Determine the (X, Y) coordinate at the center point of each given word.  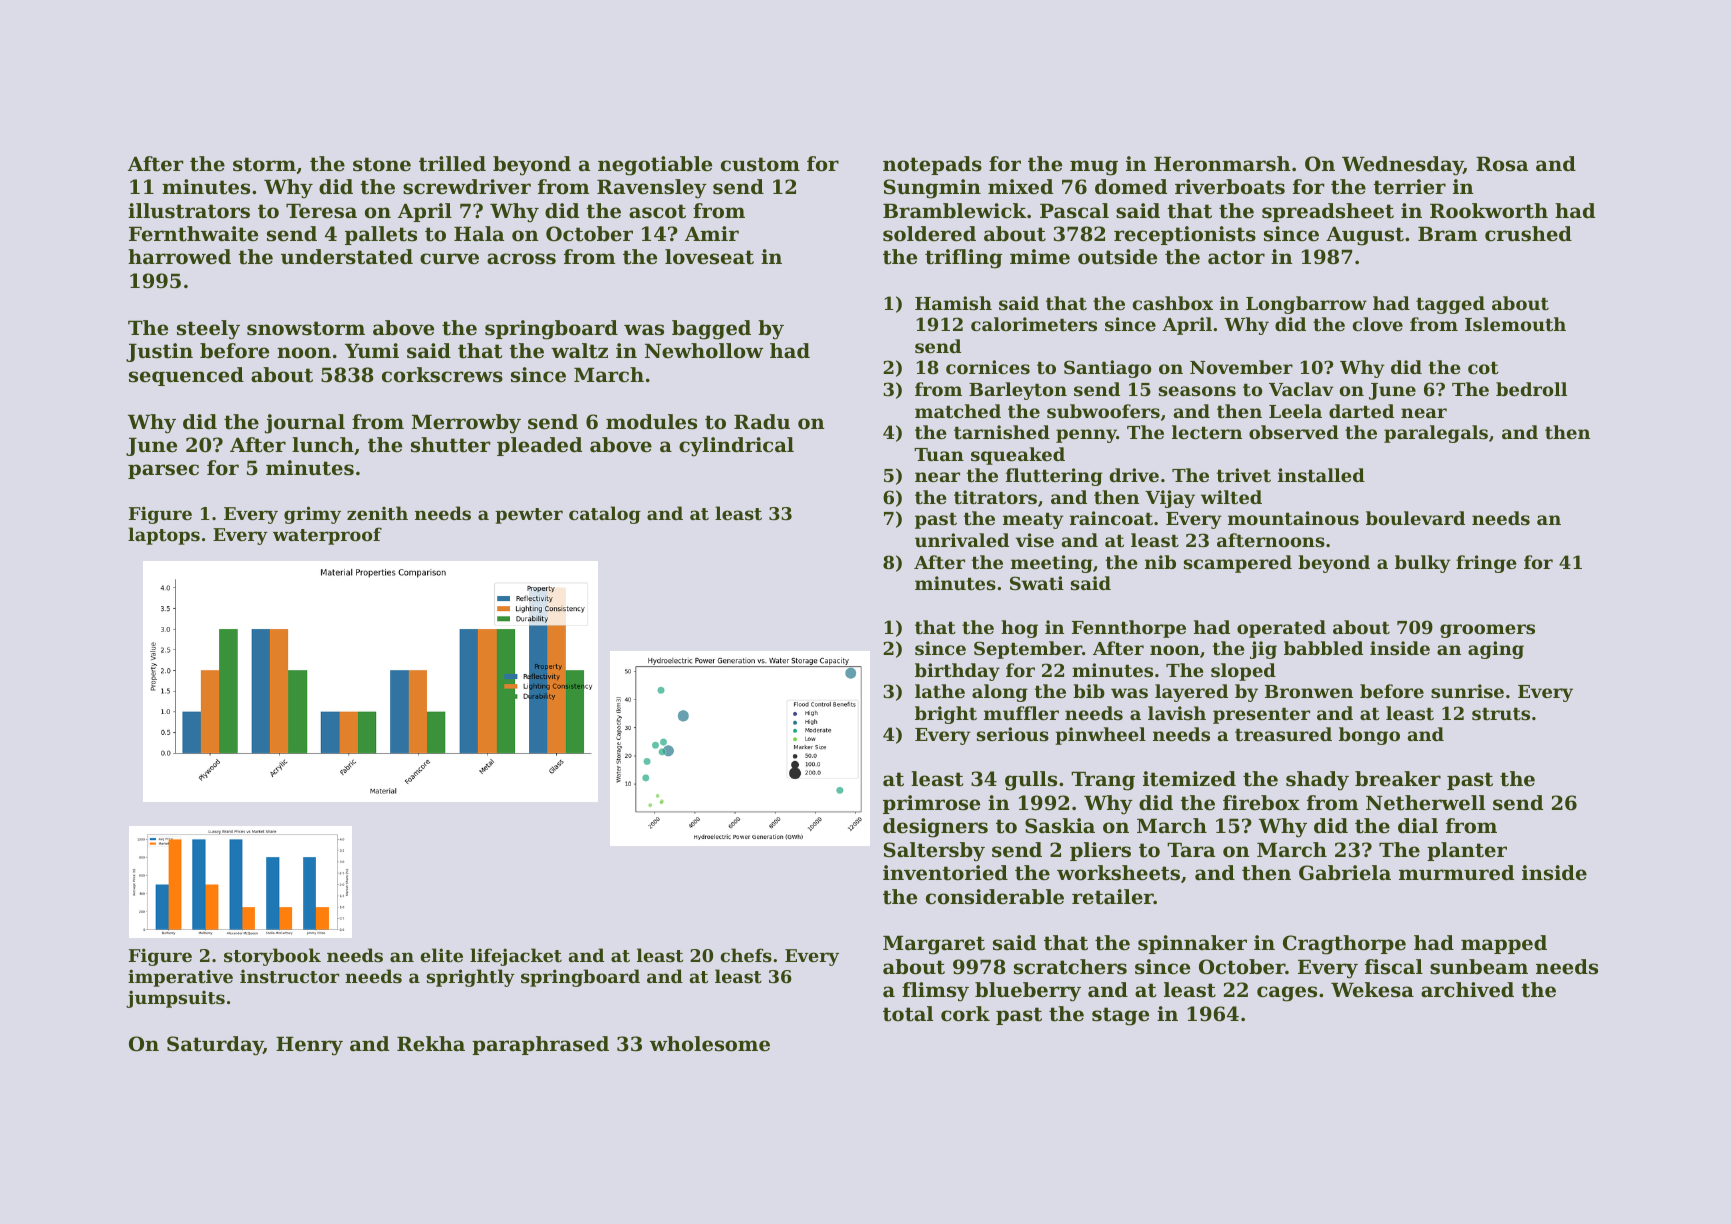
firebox (1261, 803)
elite (441, 955)
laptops (164, 536)
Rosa (1502, 164)
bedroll (1531, 389)
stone (382, 164)
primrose (931, 804)
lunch (323, 444)
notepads (932, 165)
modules (651, 422)
